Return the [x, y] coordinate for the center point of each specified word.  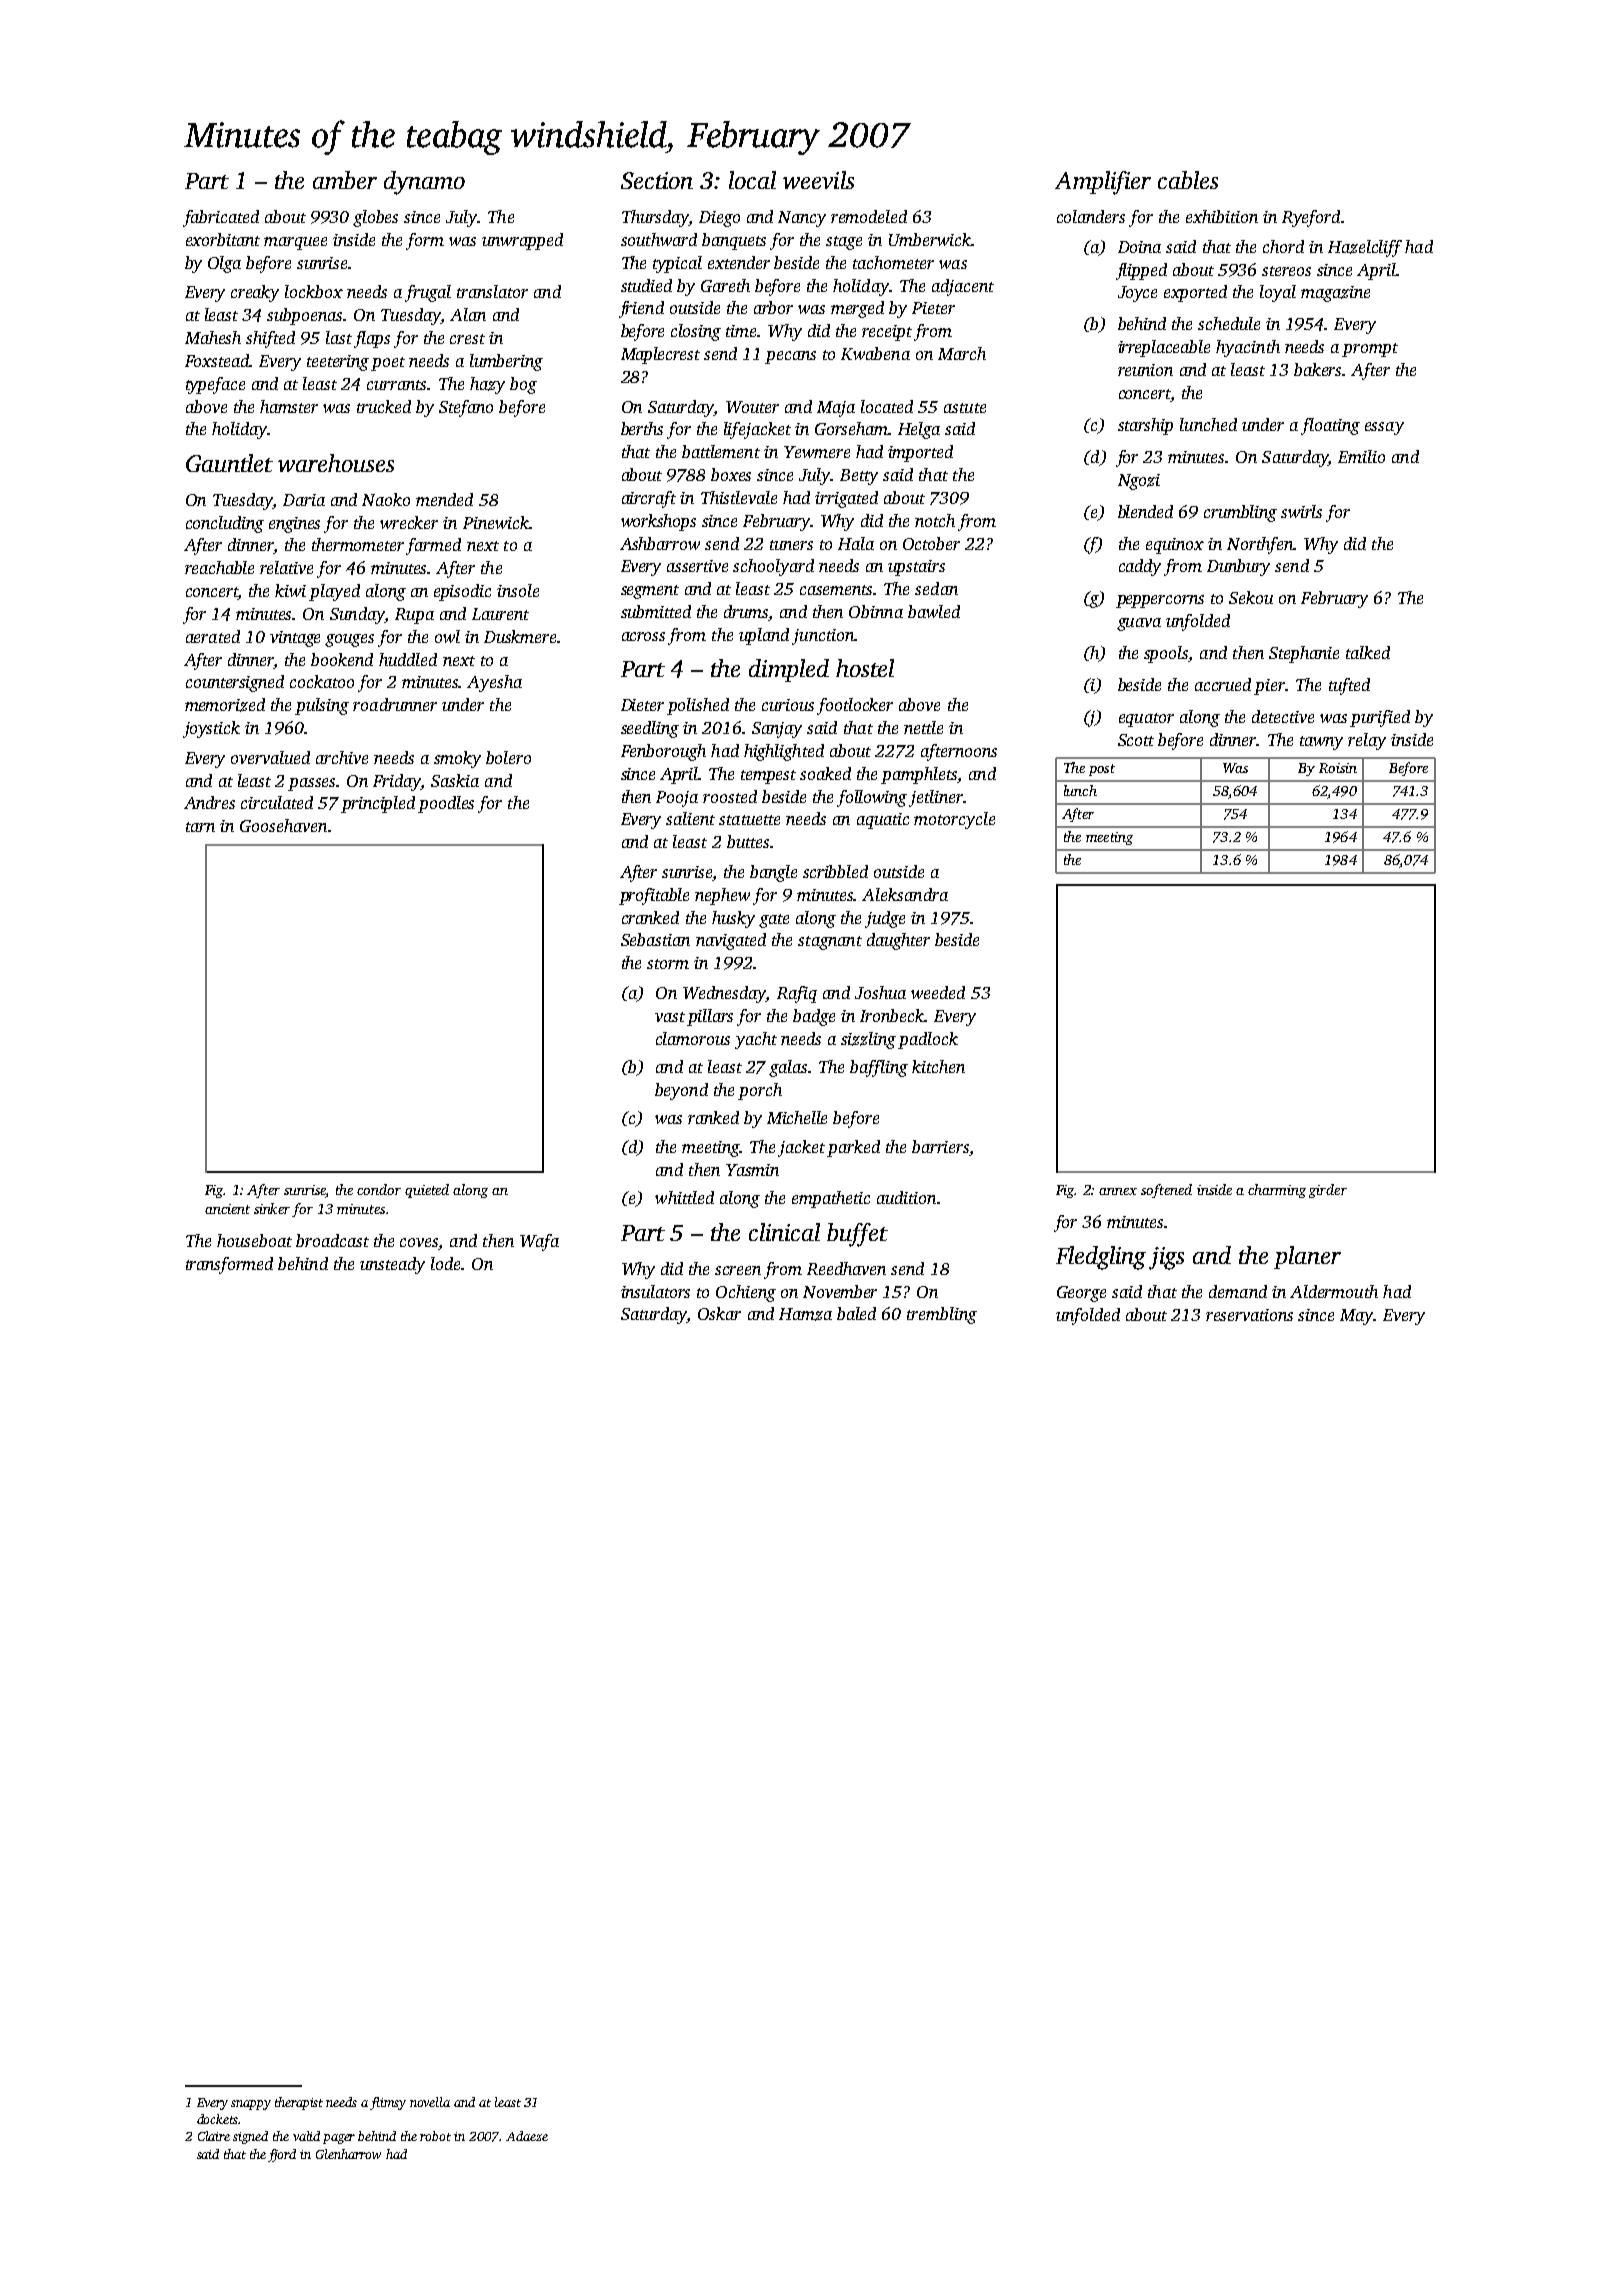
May [1357, 1317]
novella [430, 2102]
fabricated [221, 218]
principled [378, 804]
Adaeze [527, 2136]
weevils [818, 180]
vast [670, 1017]
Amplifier [1103, 183]
